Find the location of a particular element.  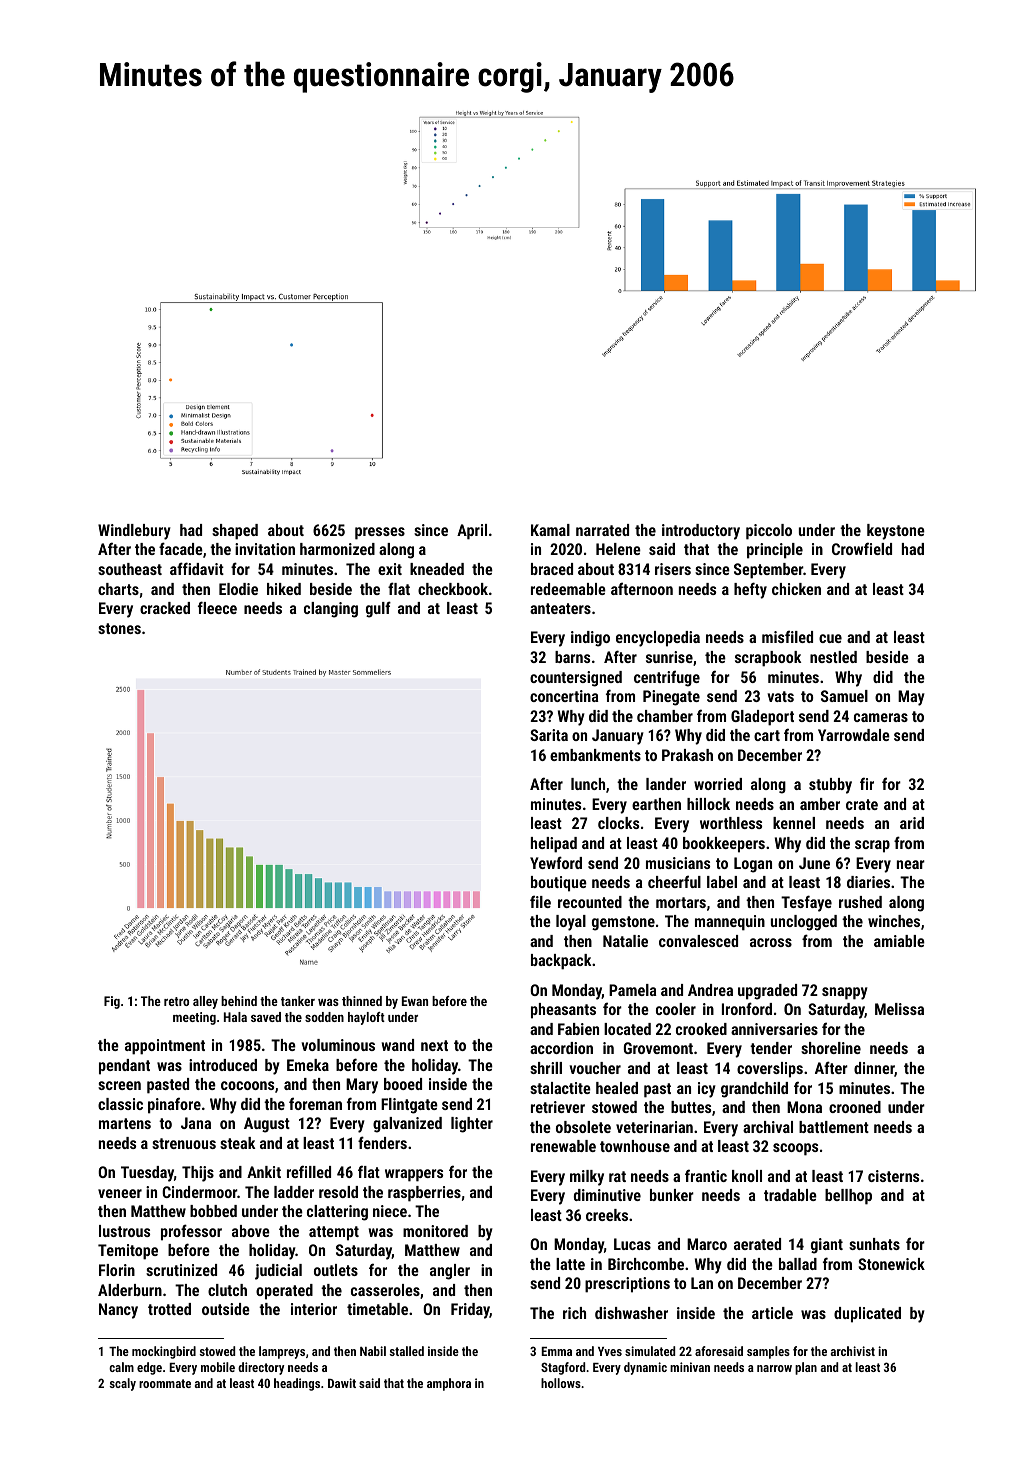

nestled is located at coordinates (833, 657).
